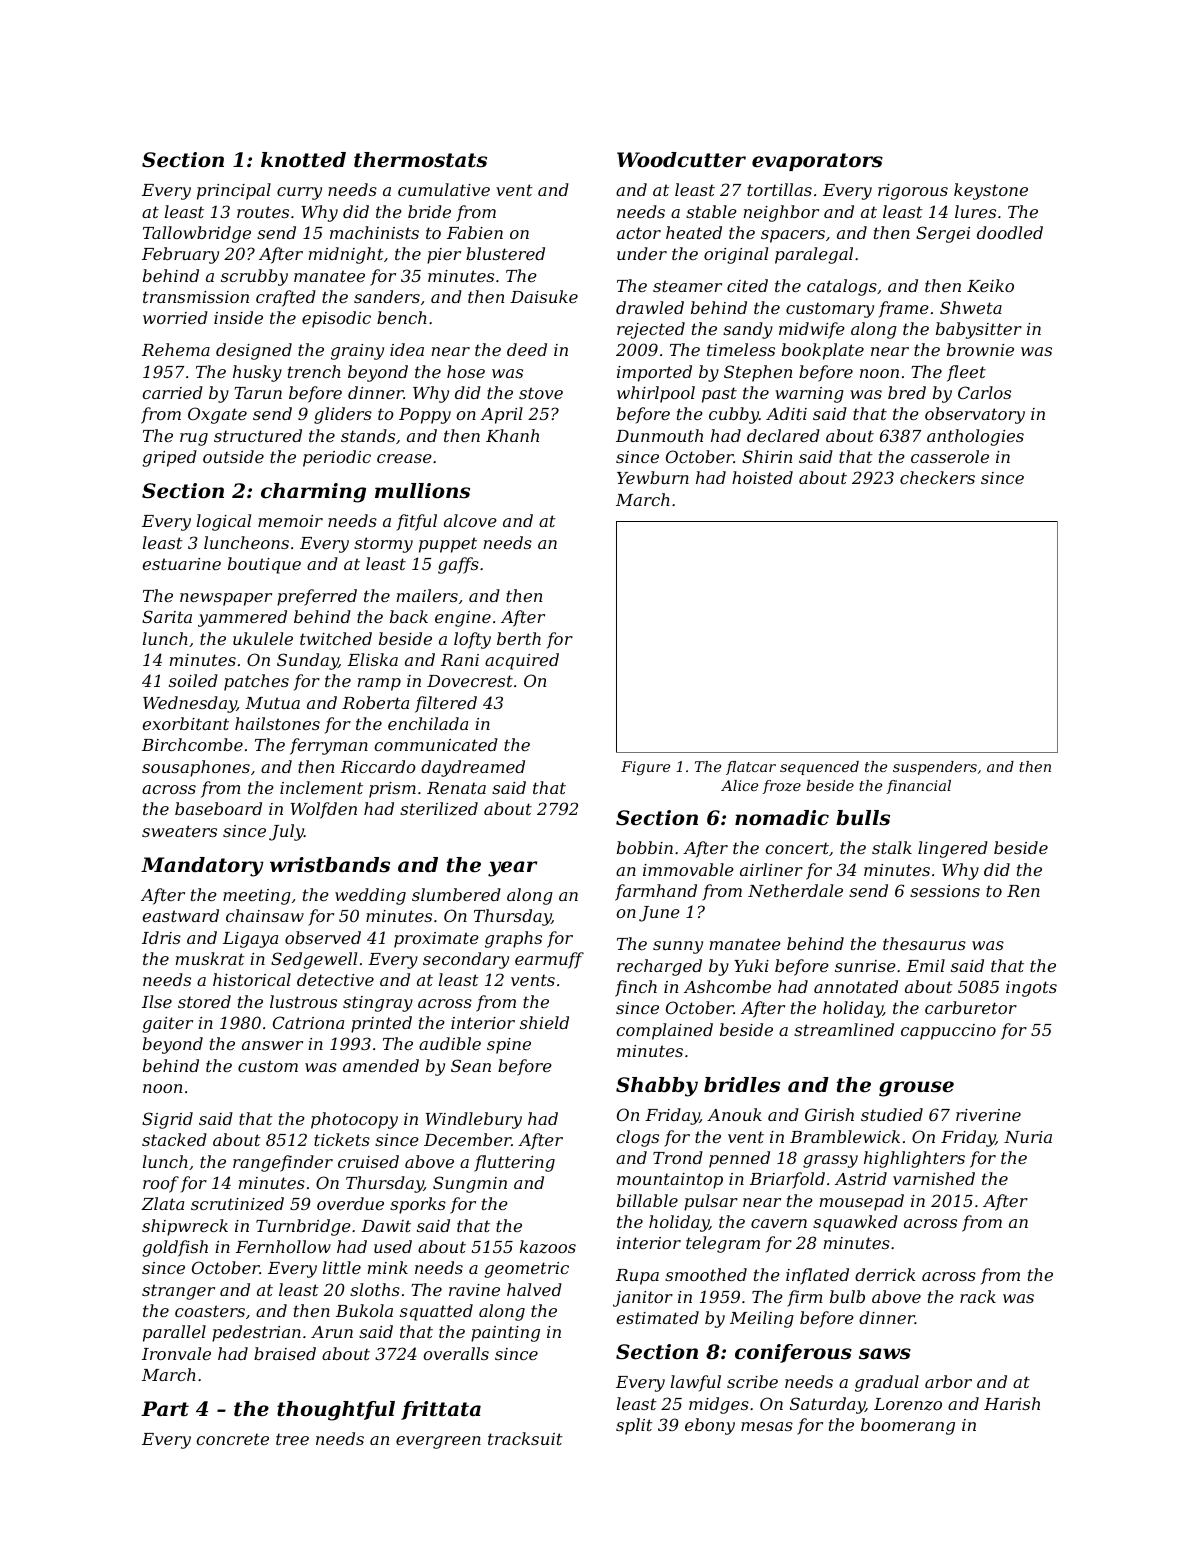  Describe the element at coordinates (767, 1426) in the screenshot. I see `mesas` at that location.
